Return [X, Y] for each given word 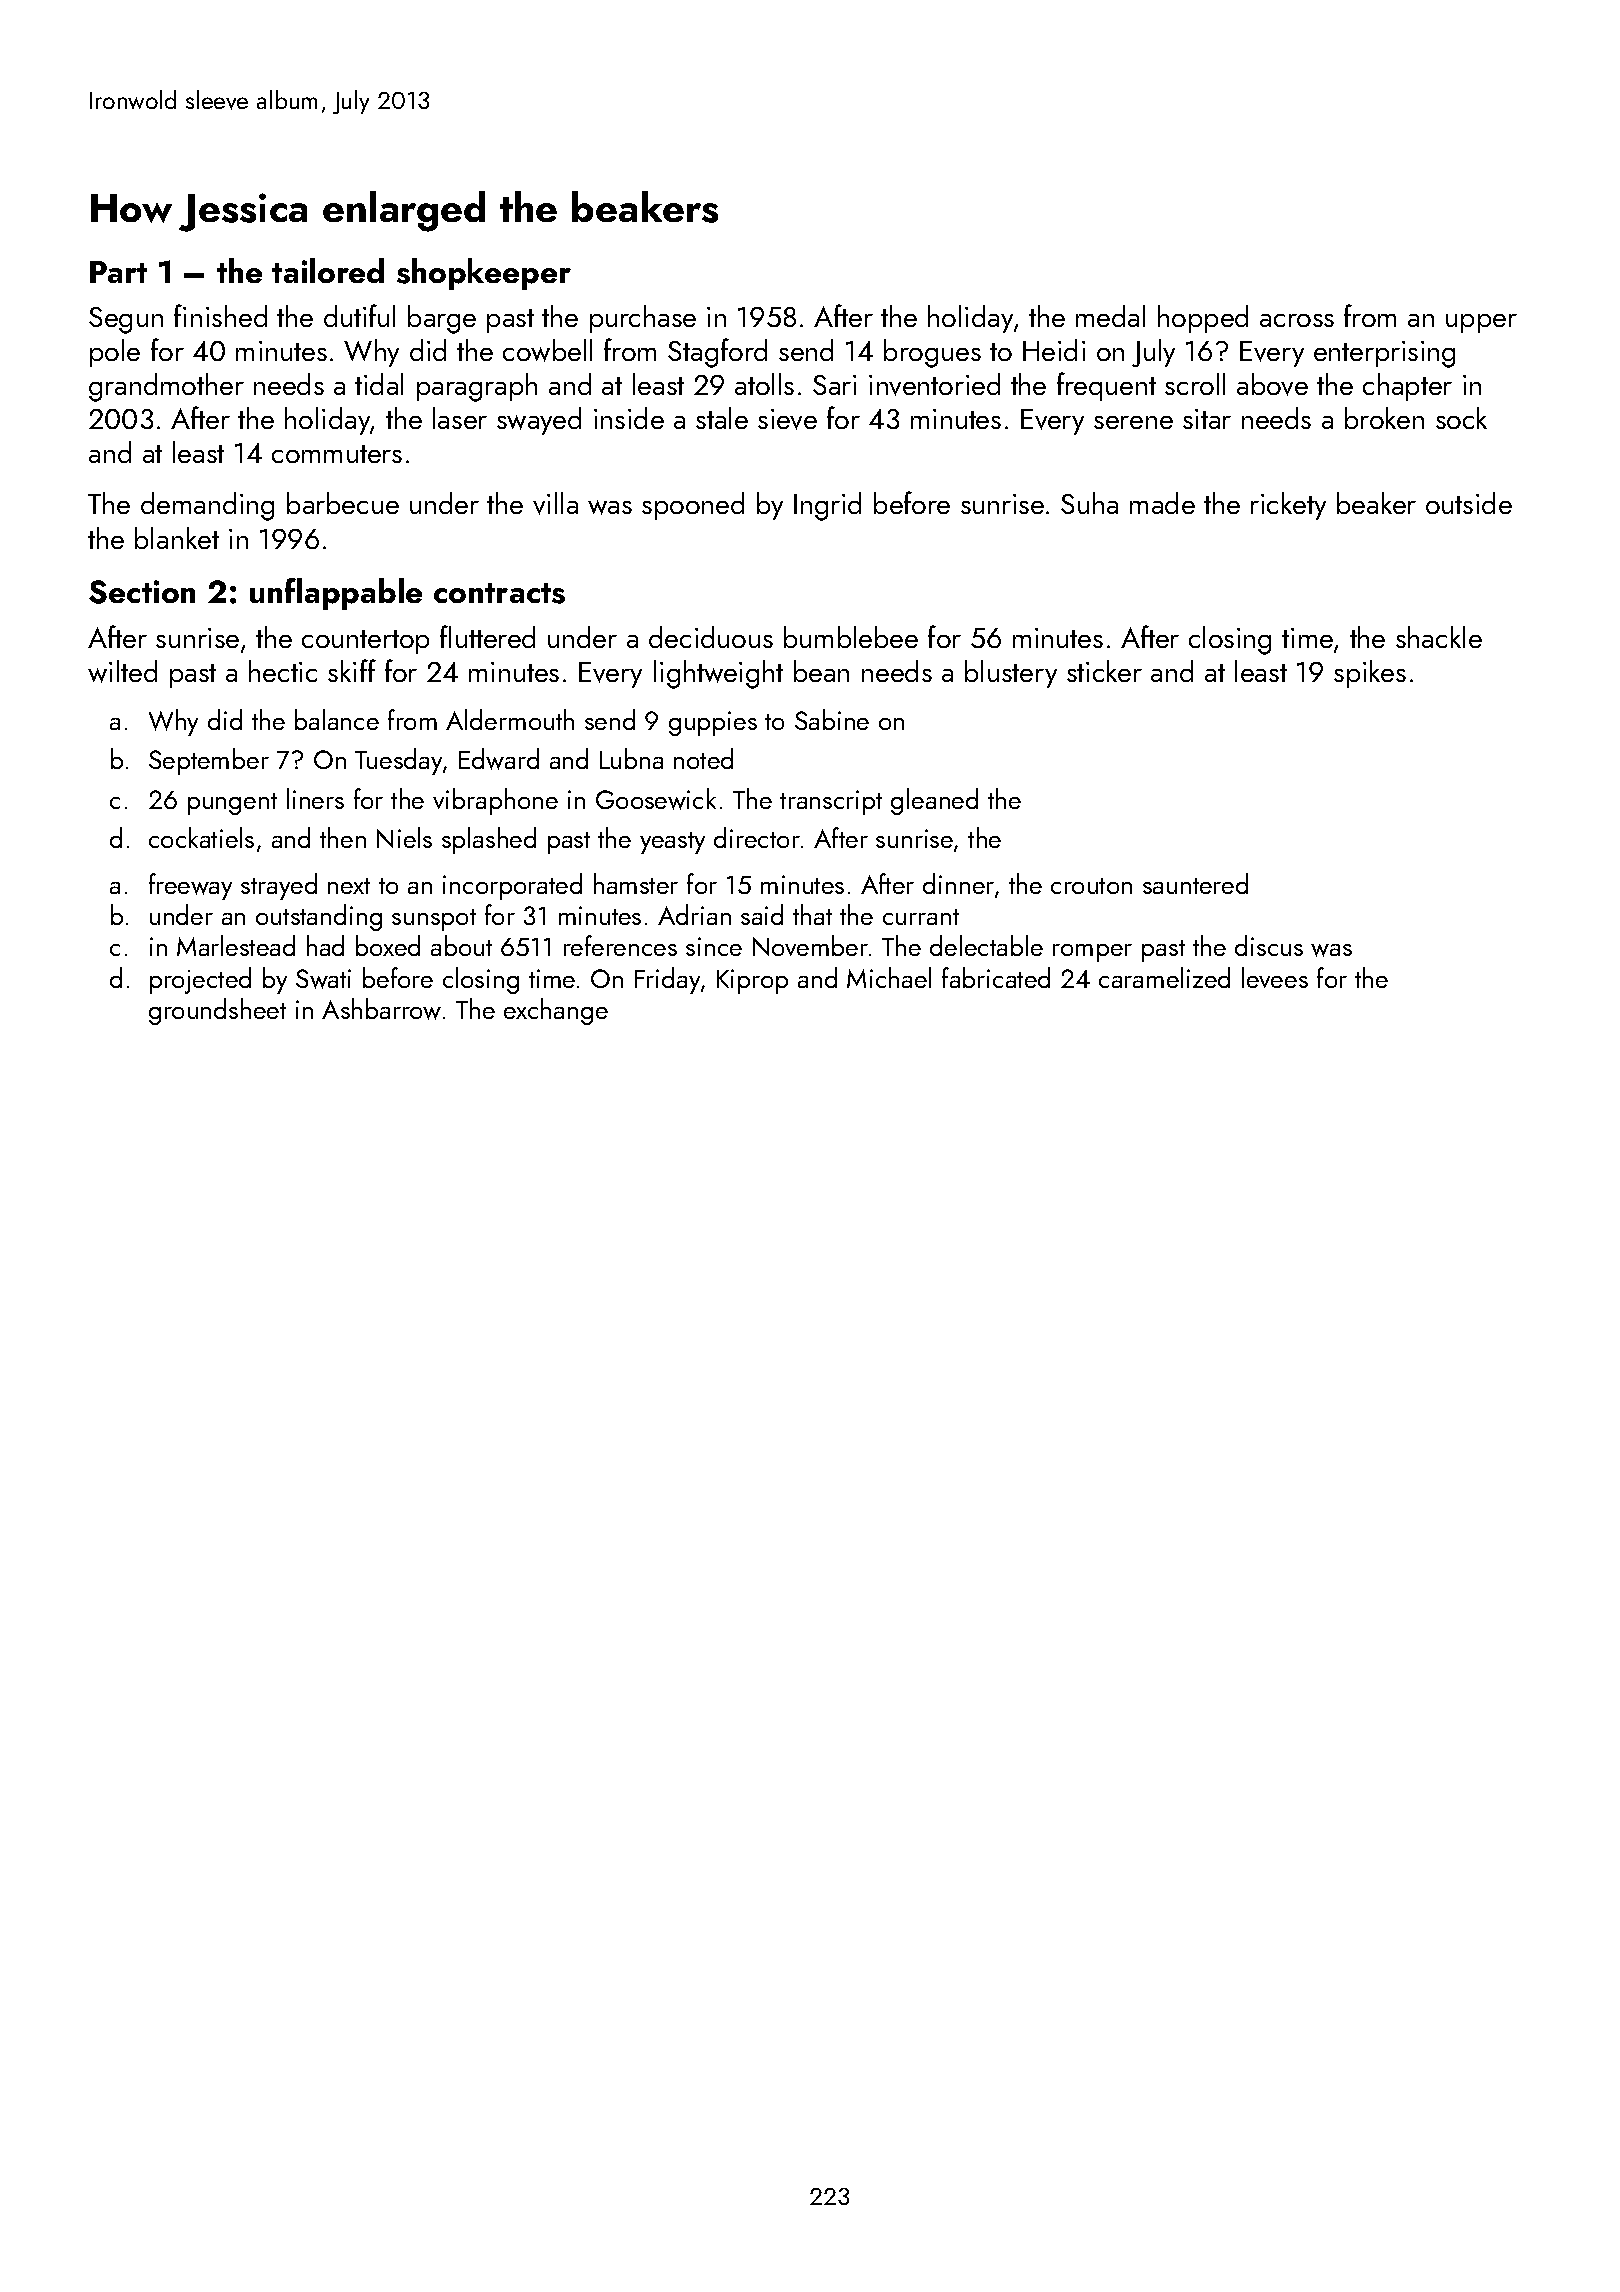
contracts [499, 593]
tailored [328, 270]
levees [1275, 977]
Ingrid [827, 506]
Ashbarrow [381, 1009]
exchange [556, 1011]
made [1162, 503]
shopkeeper [484, 274]
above [1272, 384]
